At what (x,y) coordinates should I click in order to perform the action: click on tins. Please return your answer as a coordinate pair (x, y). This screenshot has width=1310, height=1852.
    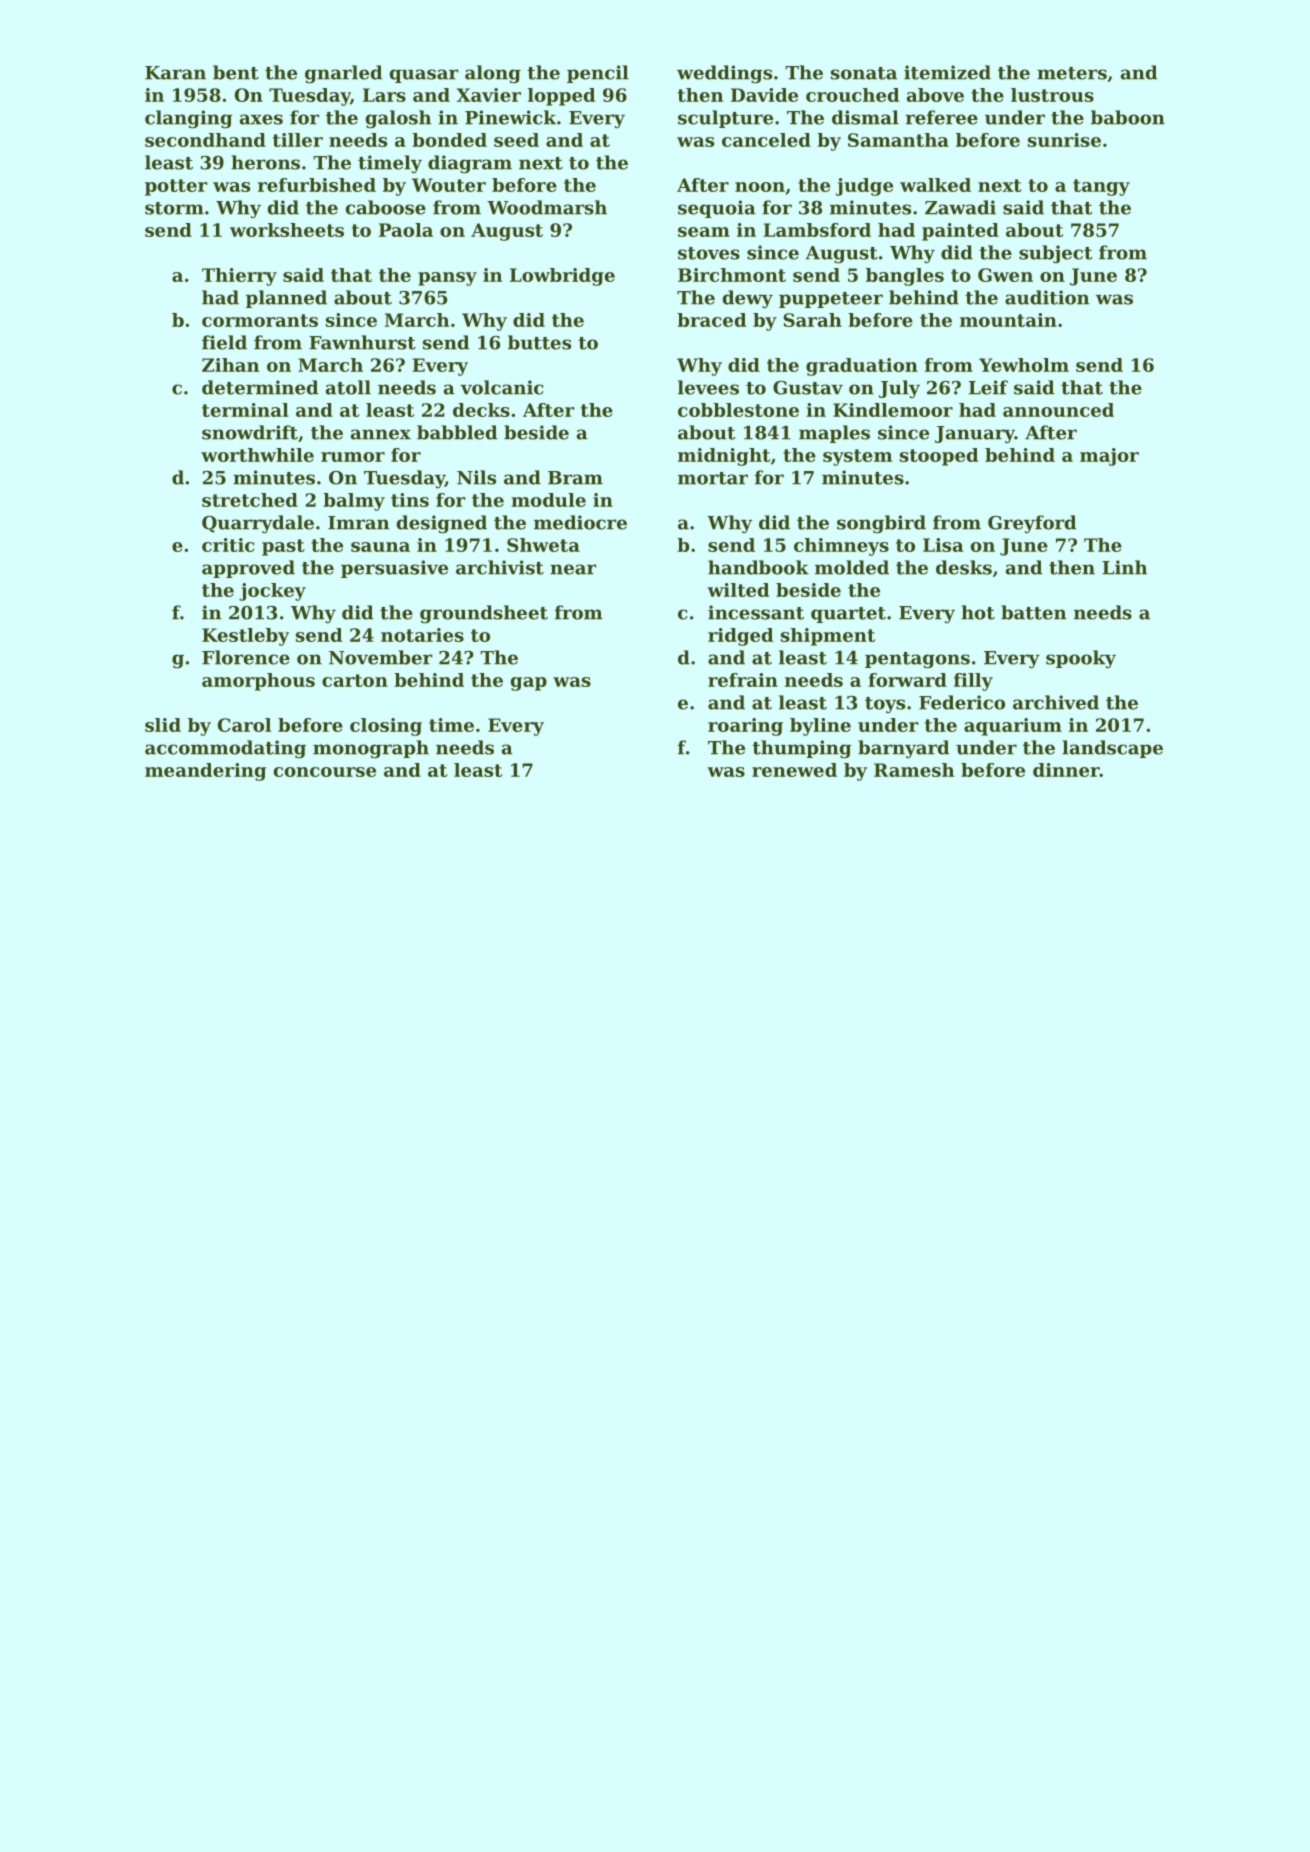
    Looking at the image, I should click on (410, 500).
